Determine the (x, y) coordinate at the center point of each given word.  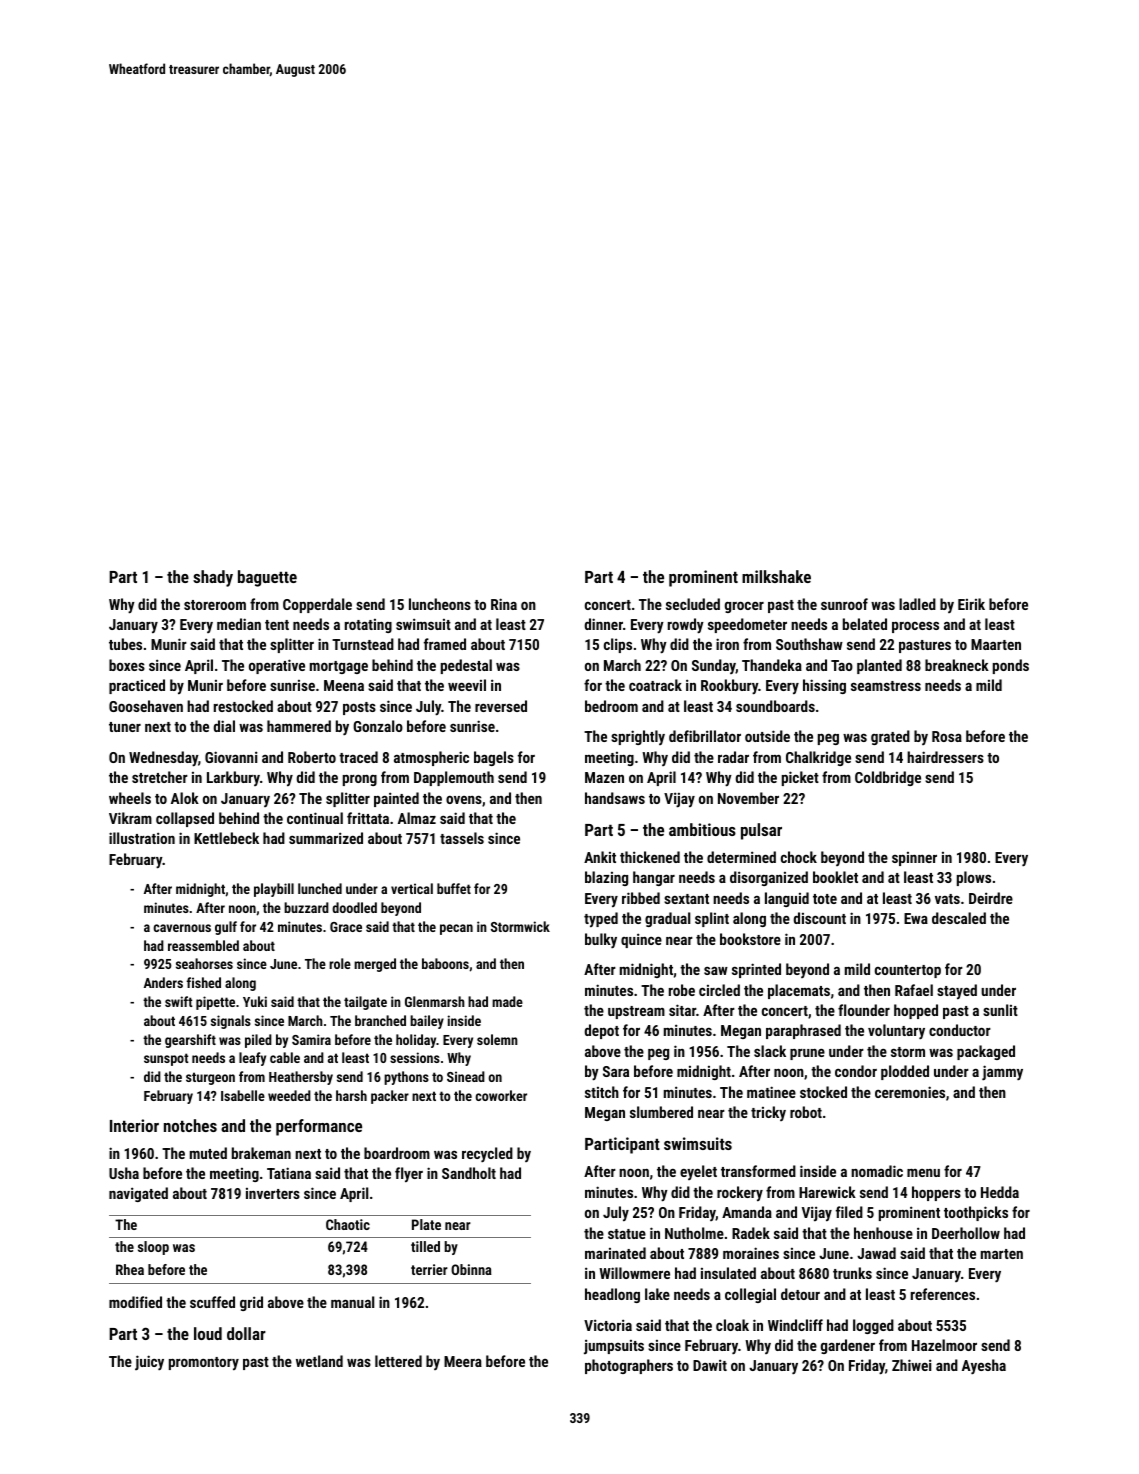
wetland (319, 1361)
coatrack (655, 685)
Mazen (604, 777)
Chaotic (348, 1224)
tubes (125, 644)
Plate (426, 1224)
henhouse (883, 1233)
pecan (456, 929)
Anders (163, 982)
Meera (463, 1361)
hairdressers (945, 757)
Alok (185, 798)
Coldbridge (888, 778)
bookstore (750, 939)
